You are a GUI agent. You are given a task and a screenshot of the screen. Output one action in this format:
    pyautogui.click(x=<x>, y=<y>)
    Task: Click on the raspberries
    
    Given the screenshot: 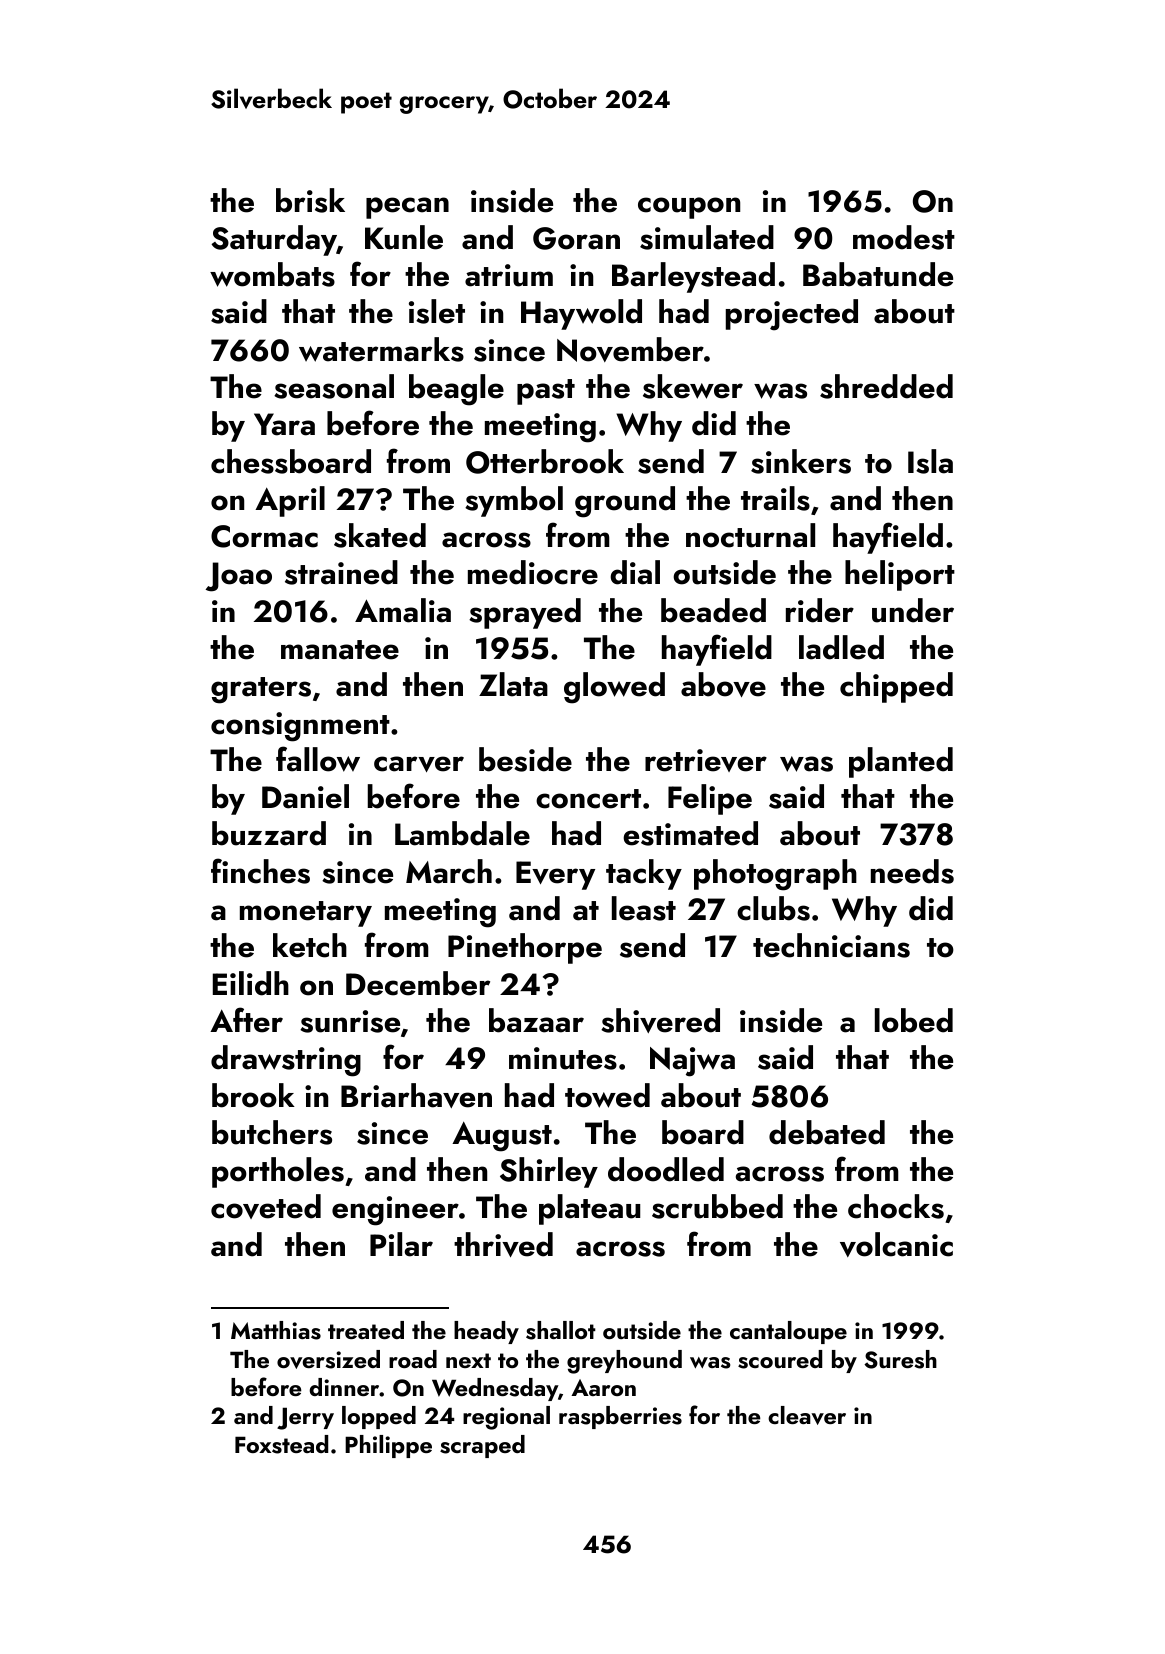 What is the action you would take?
    pyautogui.click(x=620, y=1417)
